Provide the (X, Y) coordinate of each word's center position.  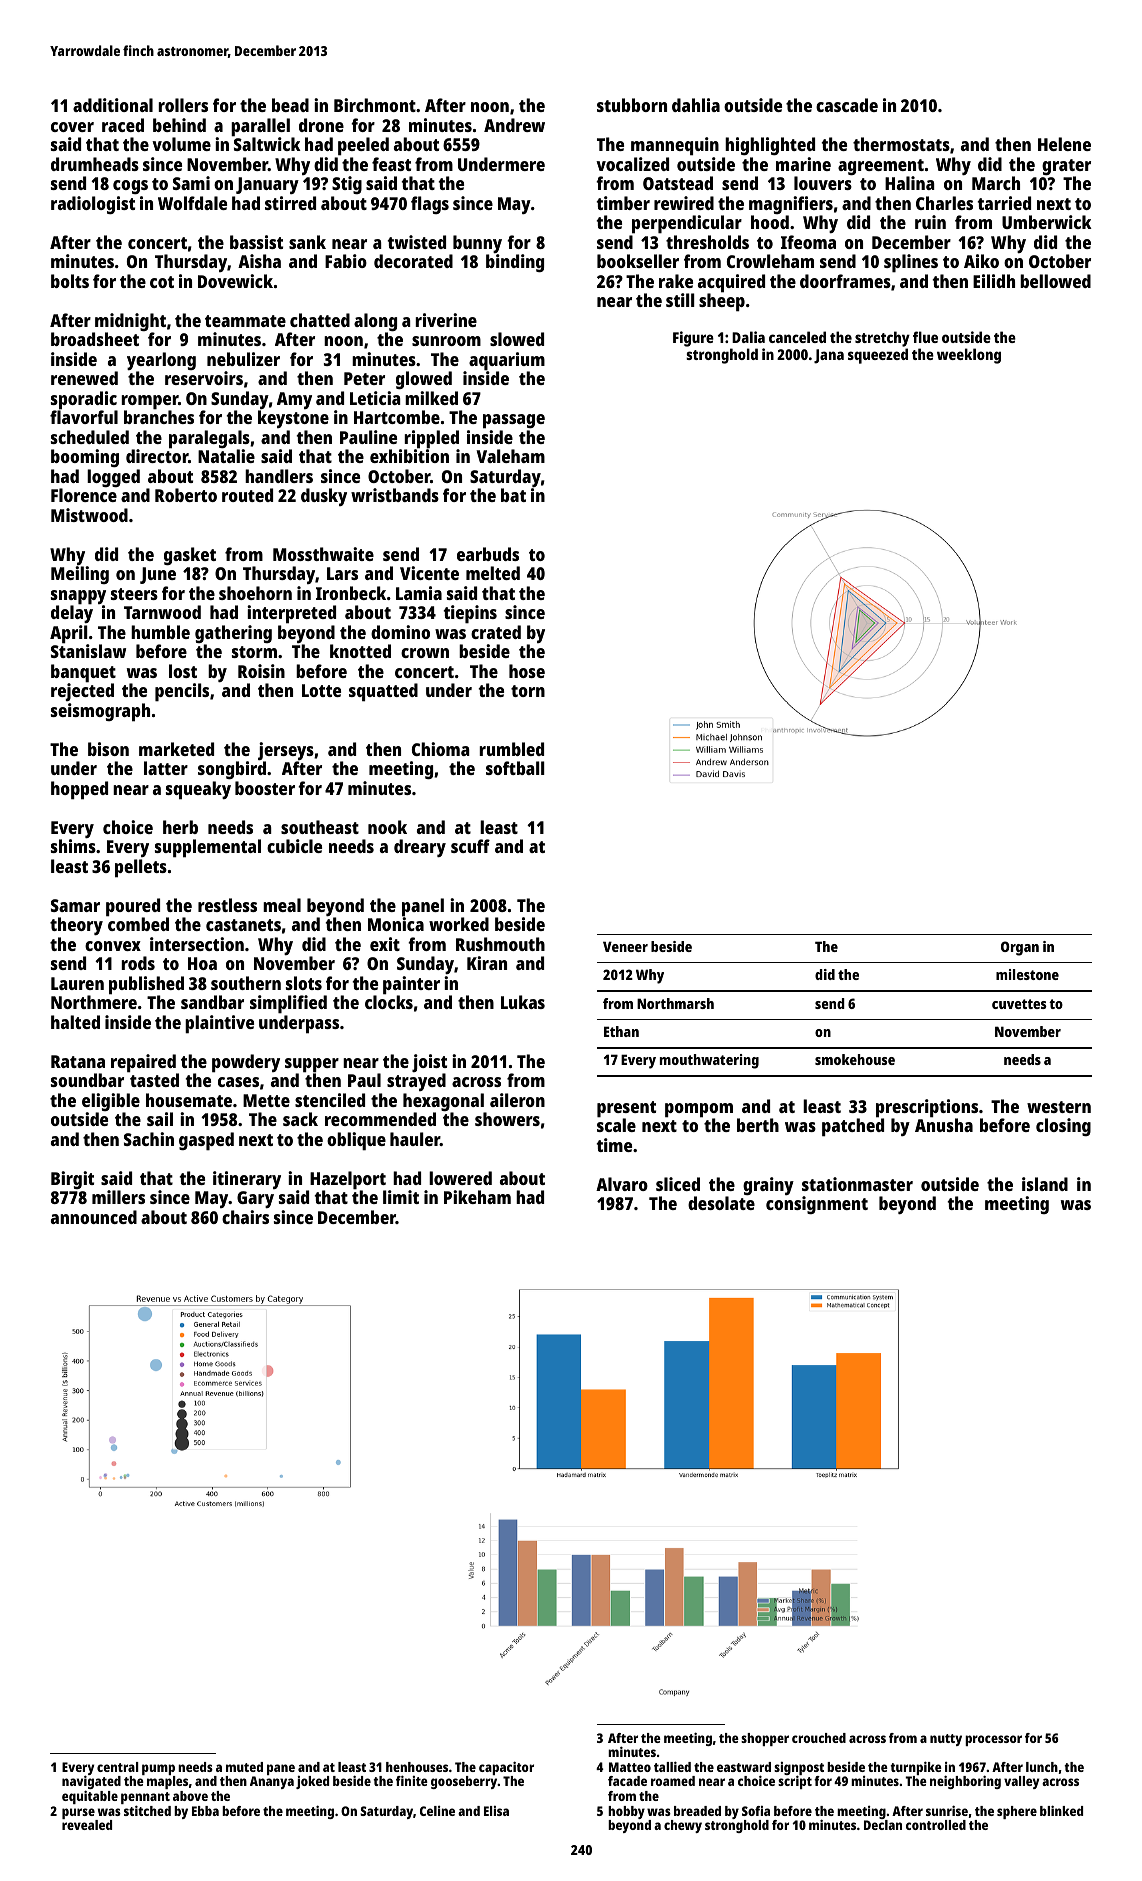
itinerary (247, 1180)
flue (925, 337)
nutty (946, 1740)
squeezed (878, 356)
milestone (1027, 974)
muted (244, 1767)
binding (515, 263)
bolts (70, 281)
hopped (79, 790)
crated (496, 632)
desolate (721, 1203)
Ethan (621, 1031)
